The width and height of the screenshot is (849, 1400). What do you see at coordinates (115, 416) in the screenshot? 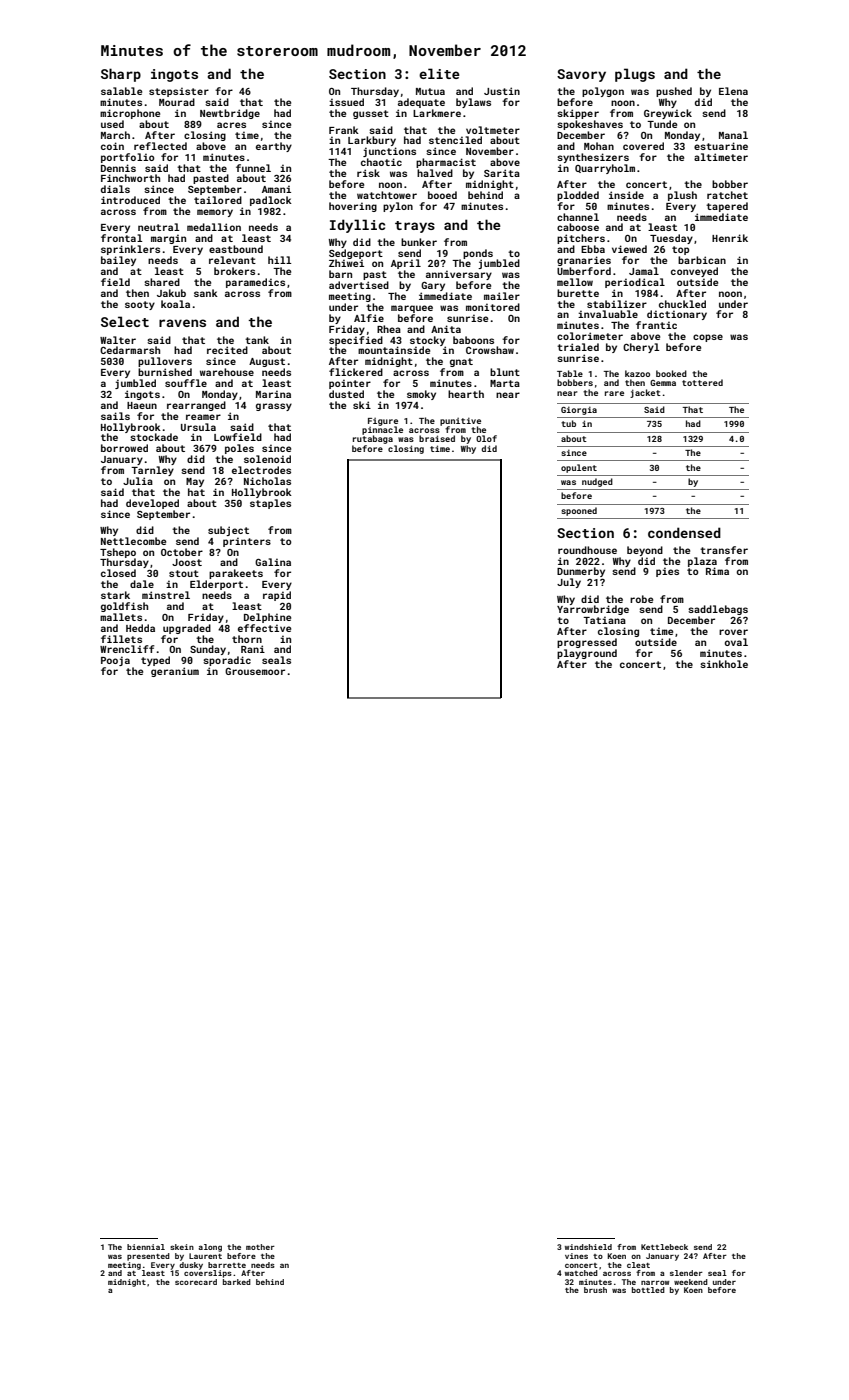
I see `sails` at bounding box center [115, 416].
